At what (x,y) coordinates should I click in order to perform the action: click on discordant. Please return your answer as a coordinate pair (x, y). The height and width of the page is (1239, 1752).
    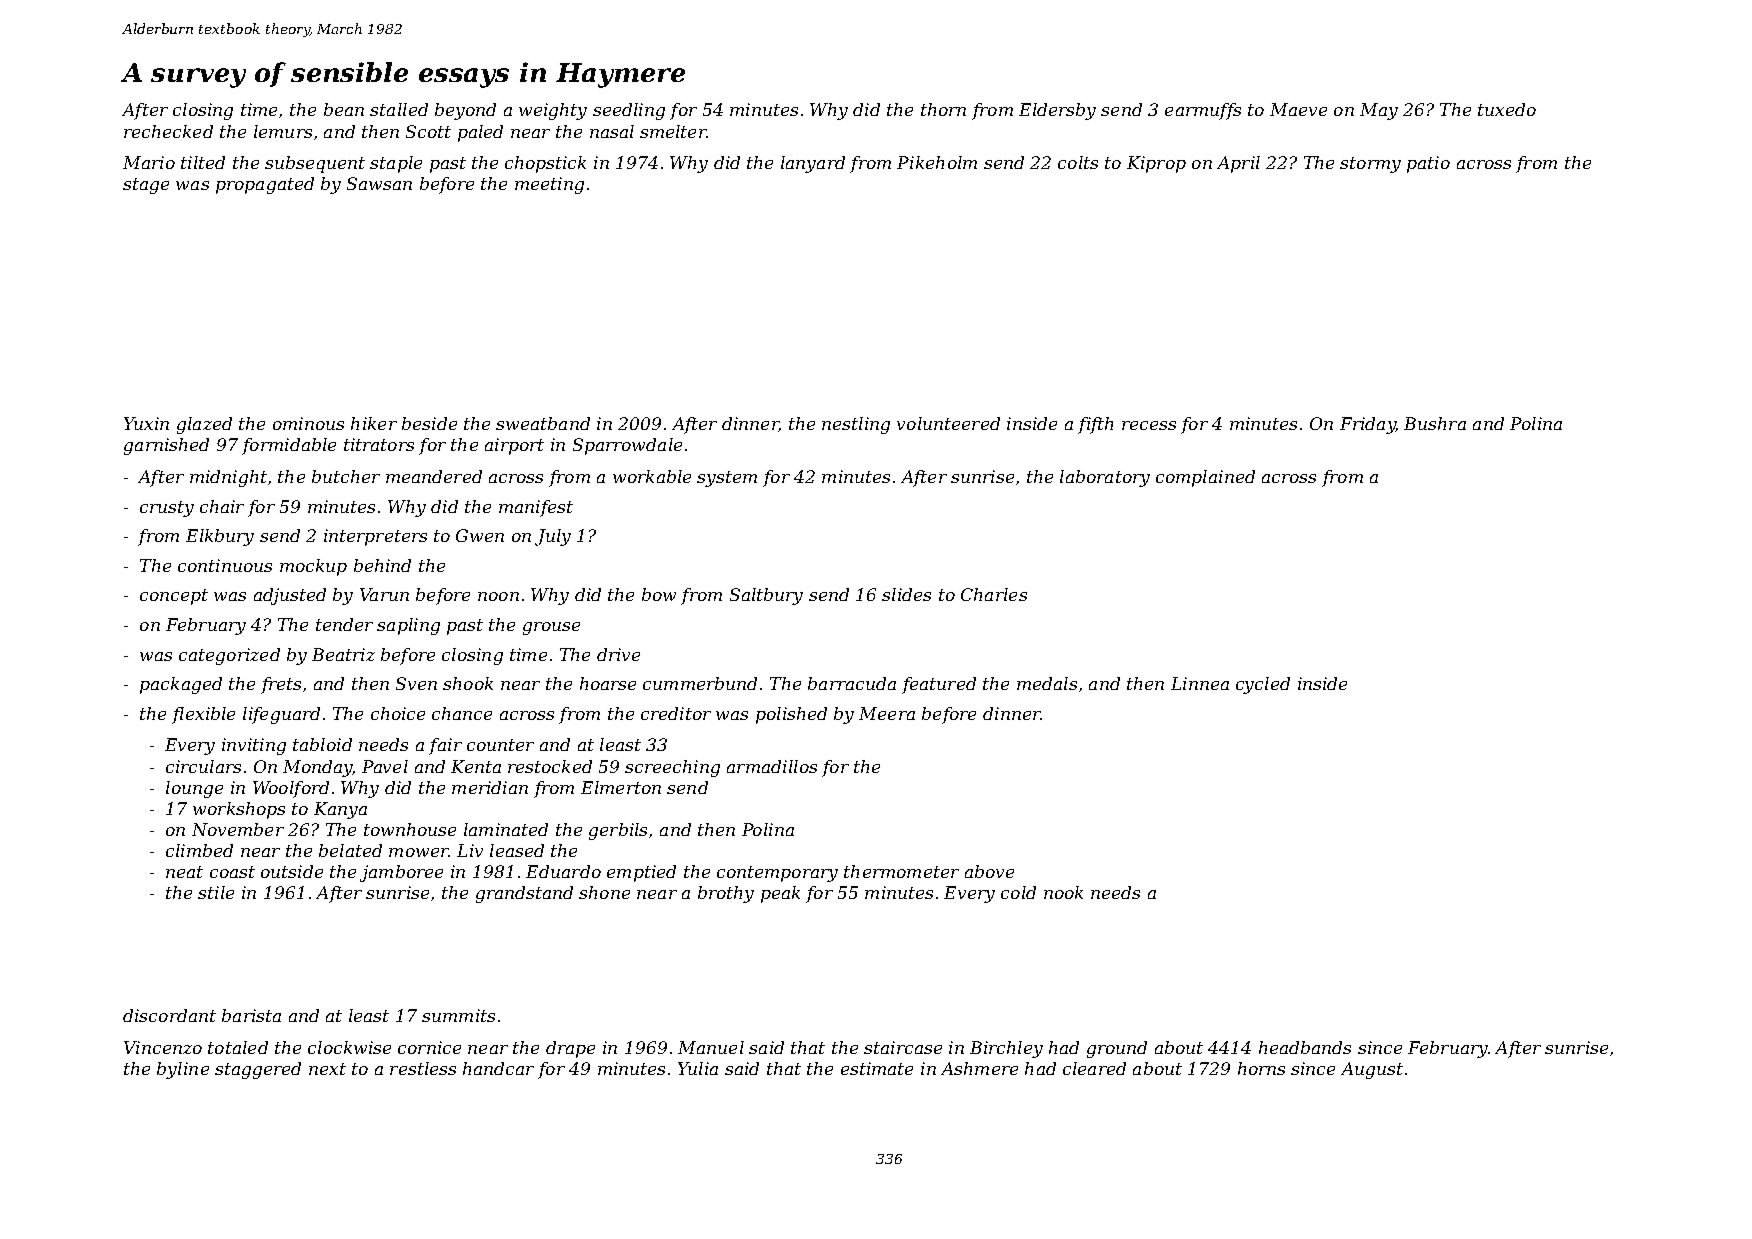
    Looking at the image, I should click on (169, 1015).
